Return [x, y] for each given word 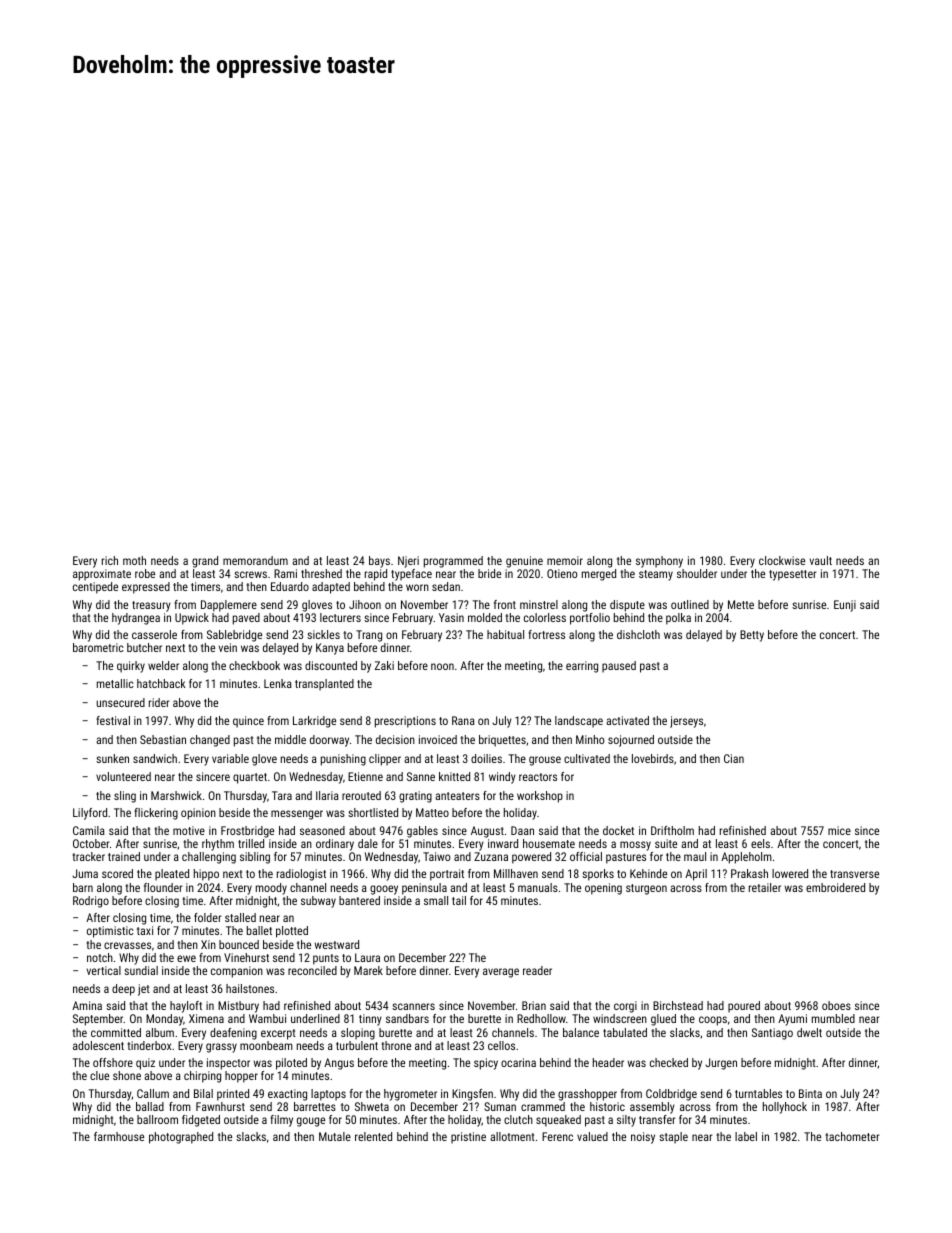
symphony [659, 562]
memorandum [255, 560]
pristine [468, 1138]
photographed [181, 1138]
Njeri [408, 562]
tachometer [852, 1136]
